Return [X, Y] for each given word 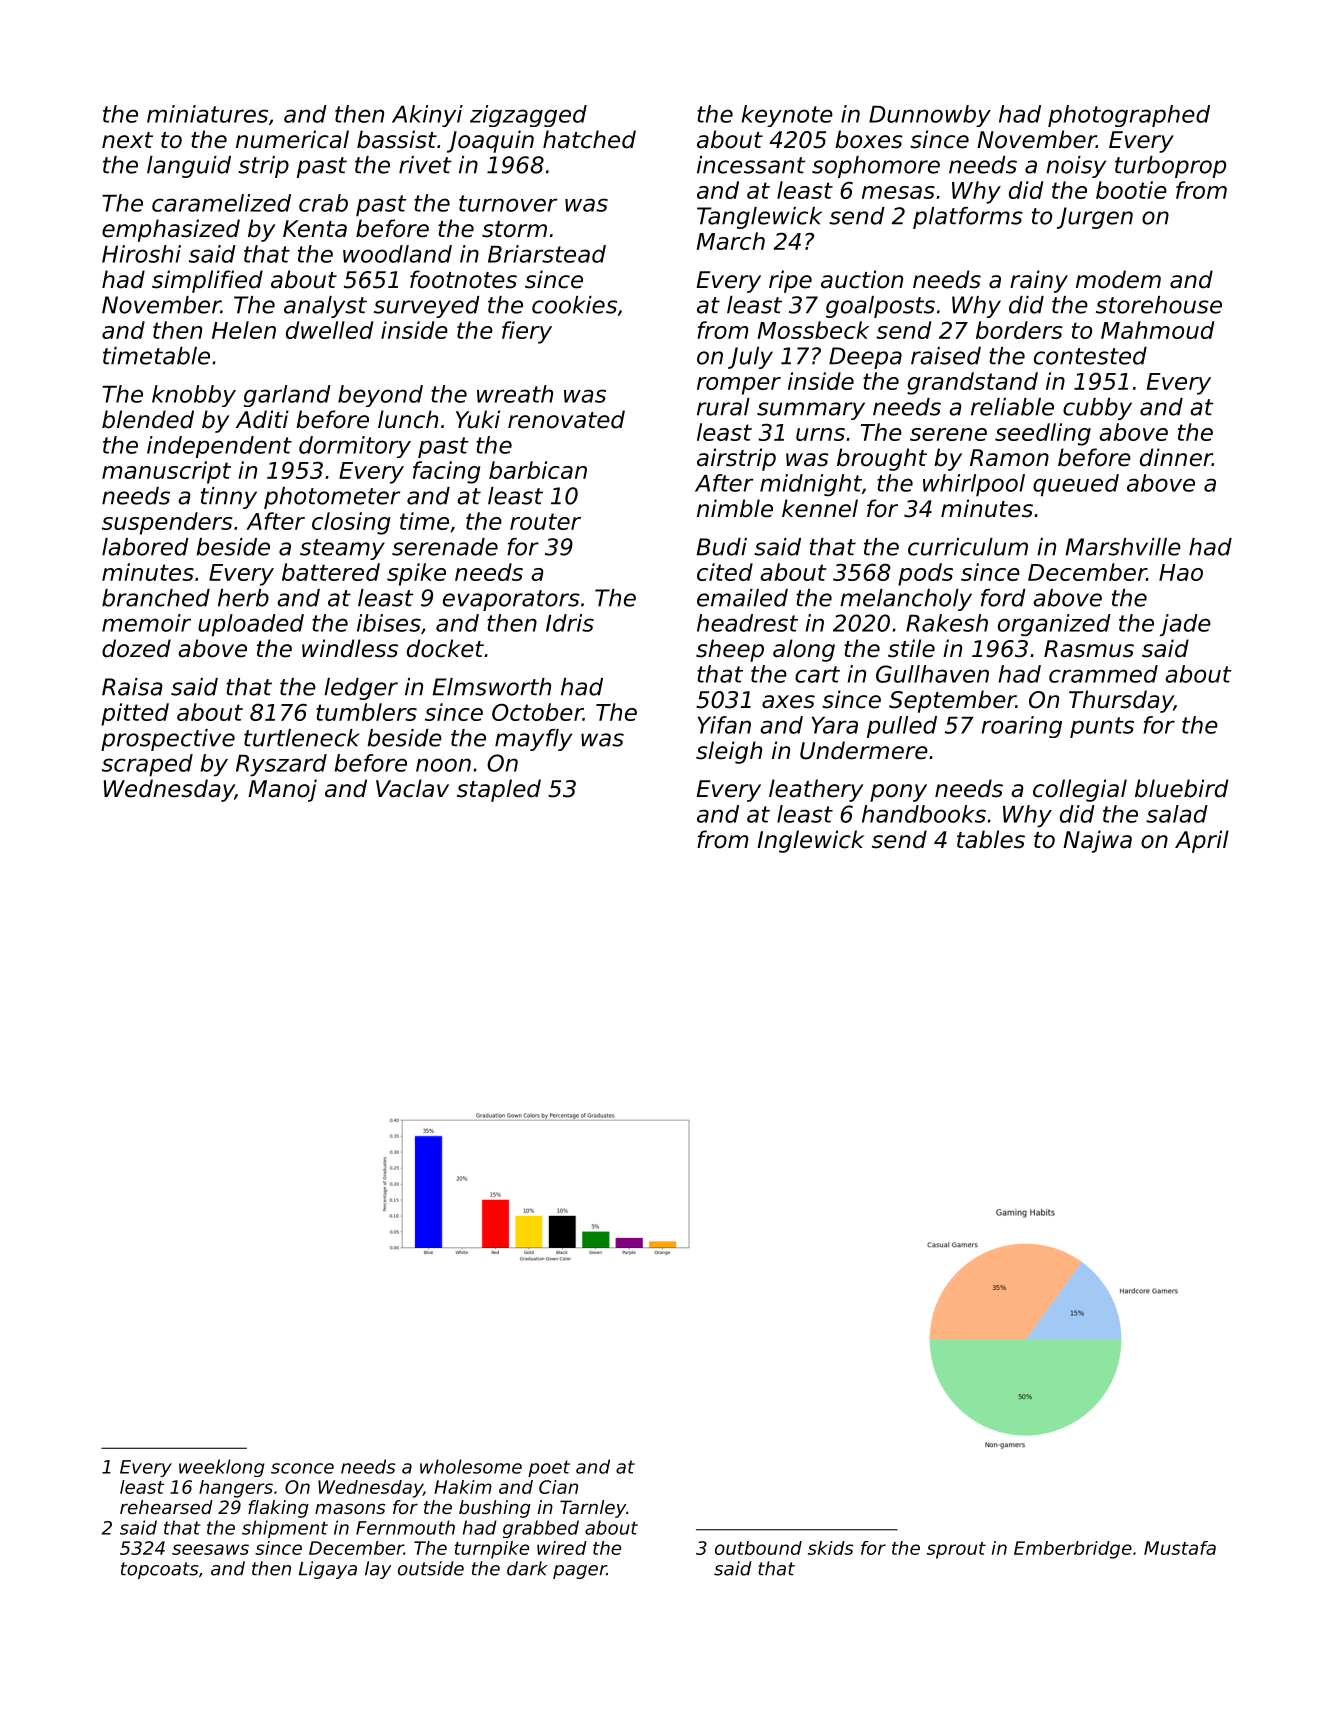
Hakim [463, 1487]
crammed [1103, 674]
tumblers [366, 712]
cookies [574, 305]
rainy [1039, 281]
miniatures [207, 114]
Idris [570, 623]
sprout [956, 1550]
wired [562, 1548]
